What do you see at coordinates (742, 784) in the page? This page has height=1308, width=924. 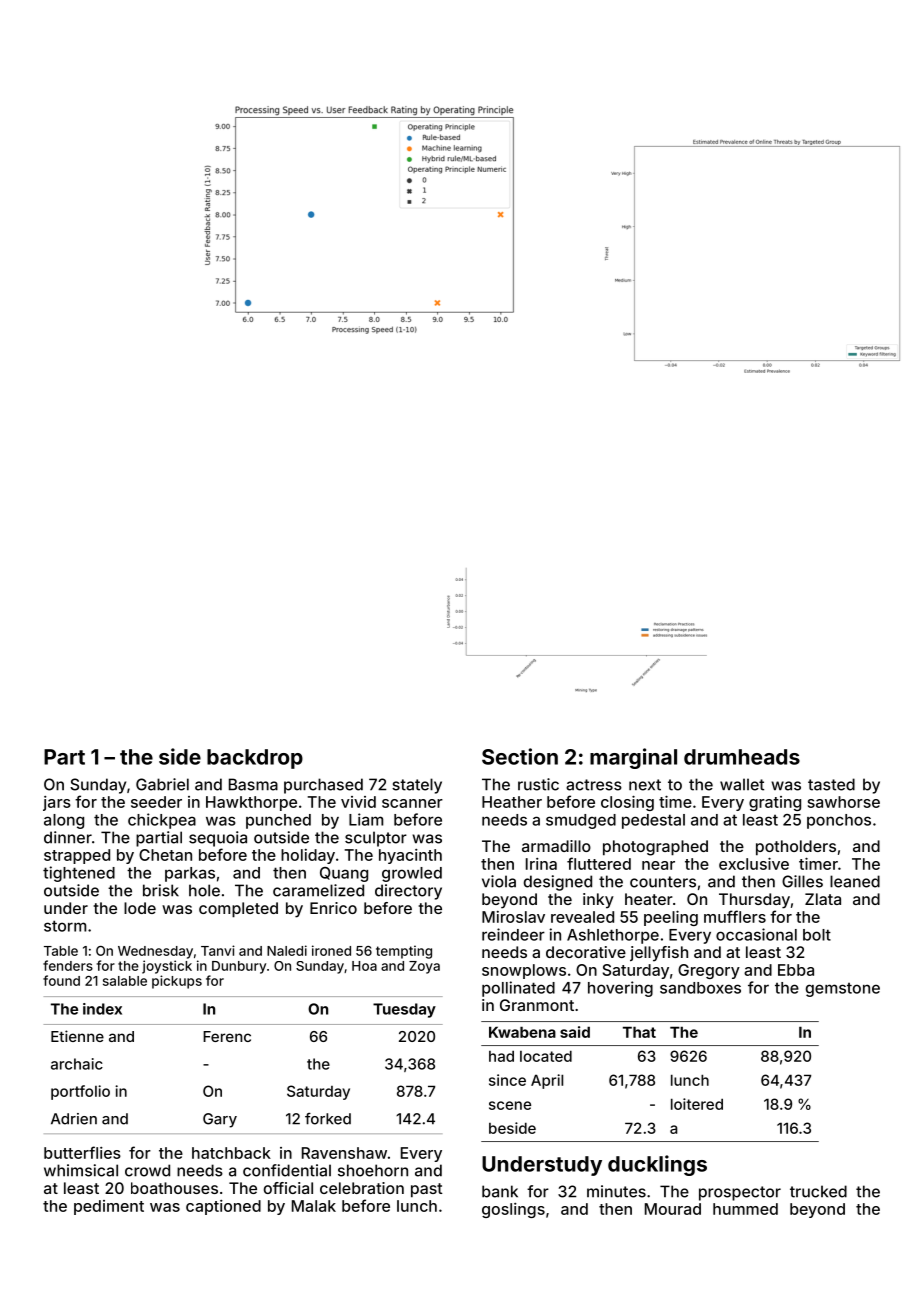 I see `wallet` at bounding box center [742, 784].
